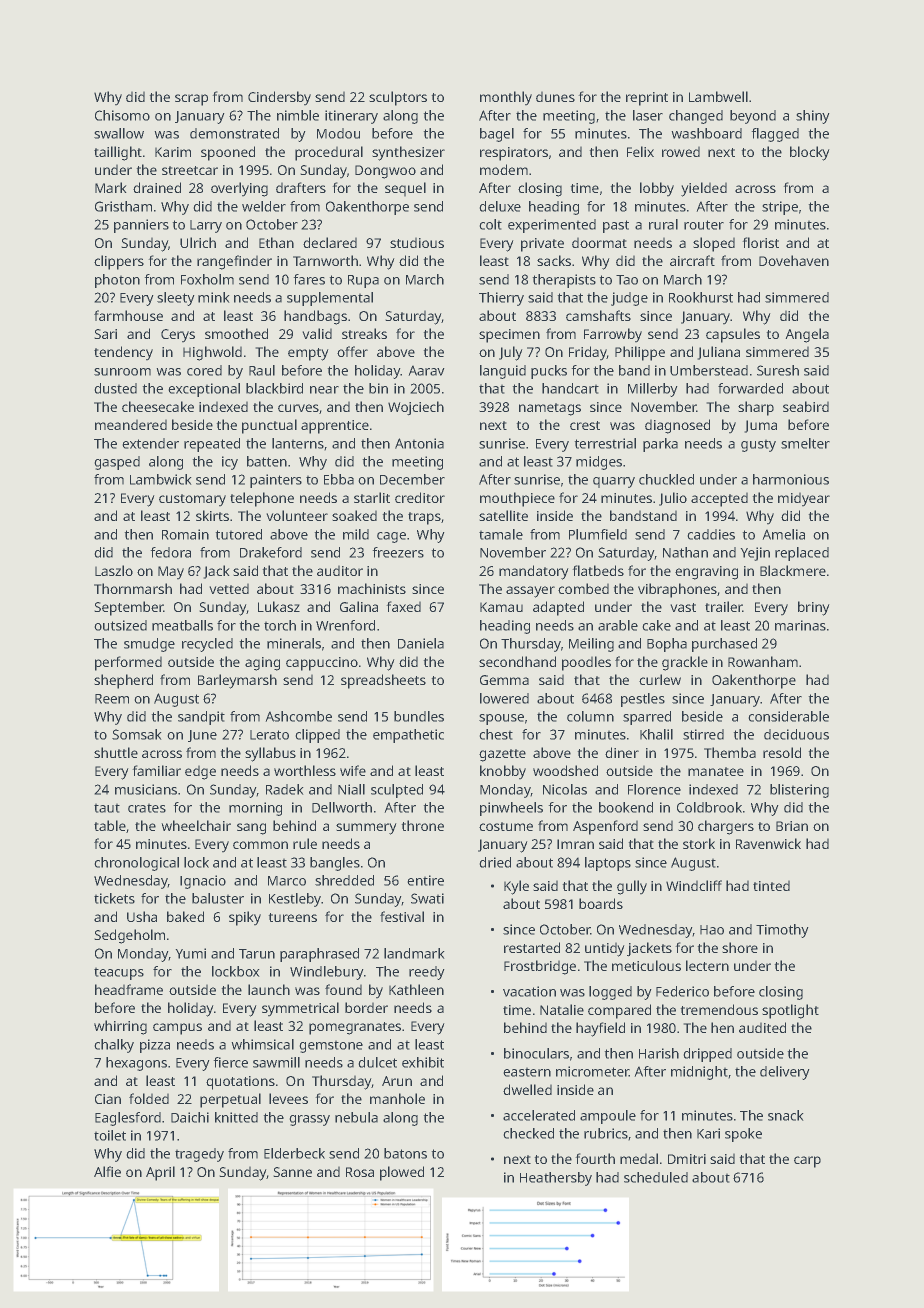 The image size is (924, 1308). I want to click on cage, so click(391, 537).
